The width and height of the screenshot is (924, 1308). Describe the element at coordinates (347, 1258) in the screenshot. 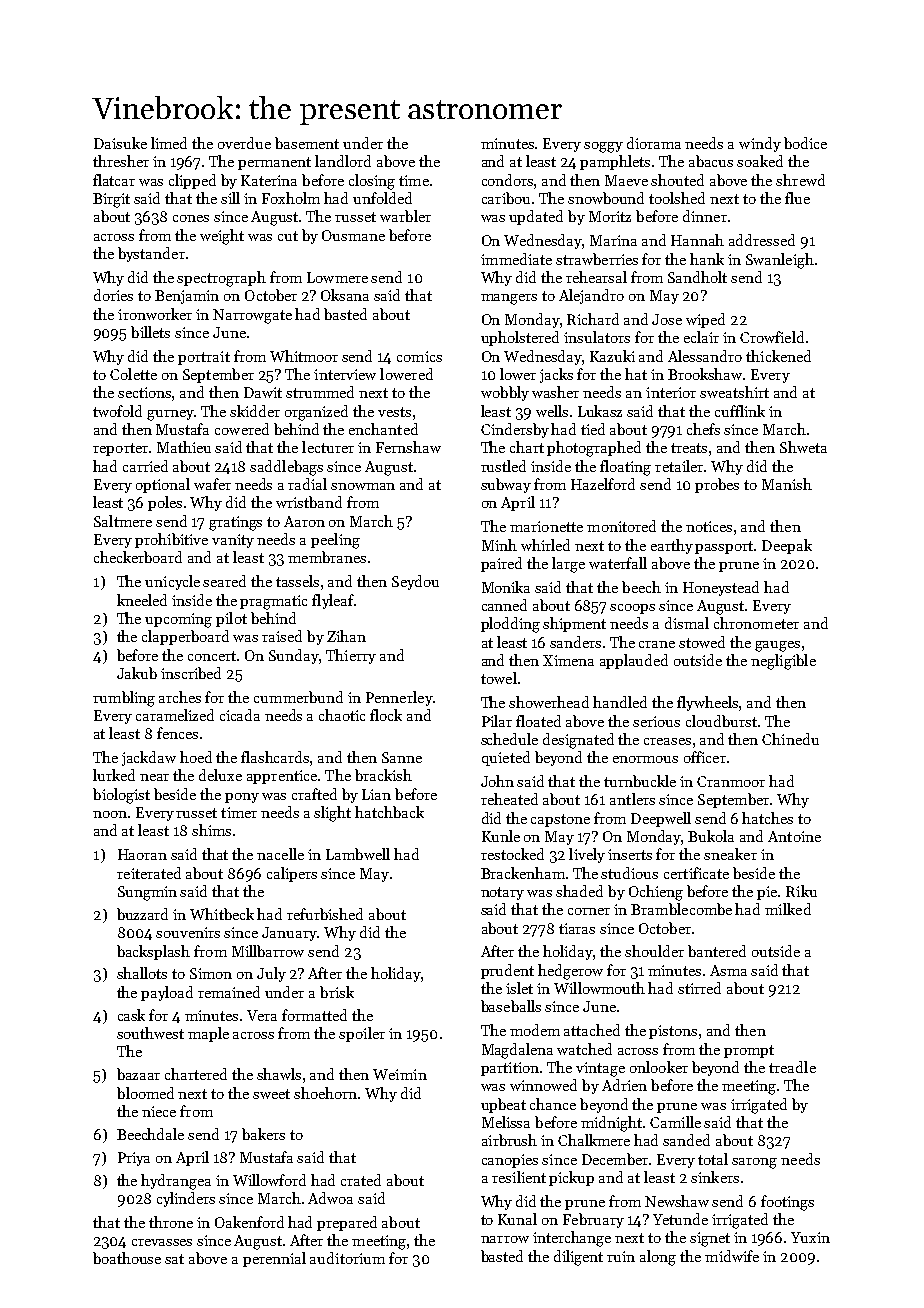

I see `auditorium` at that location.
